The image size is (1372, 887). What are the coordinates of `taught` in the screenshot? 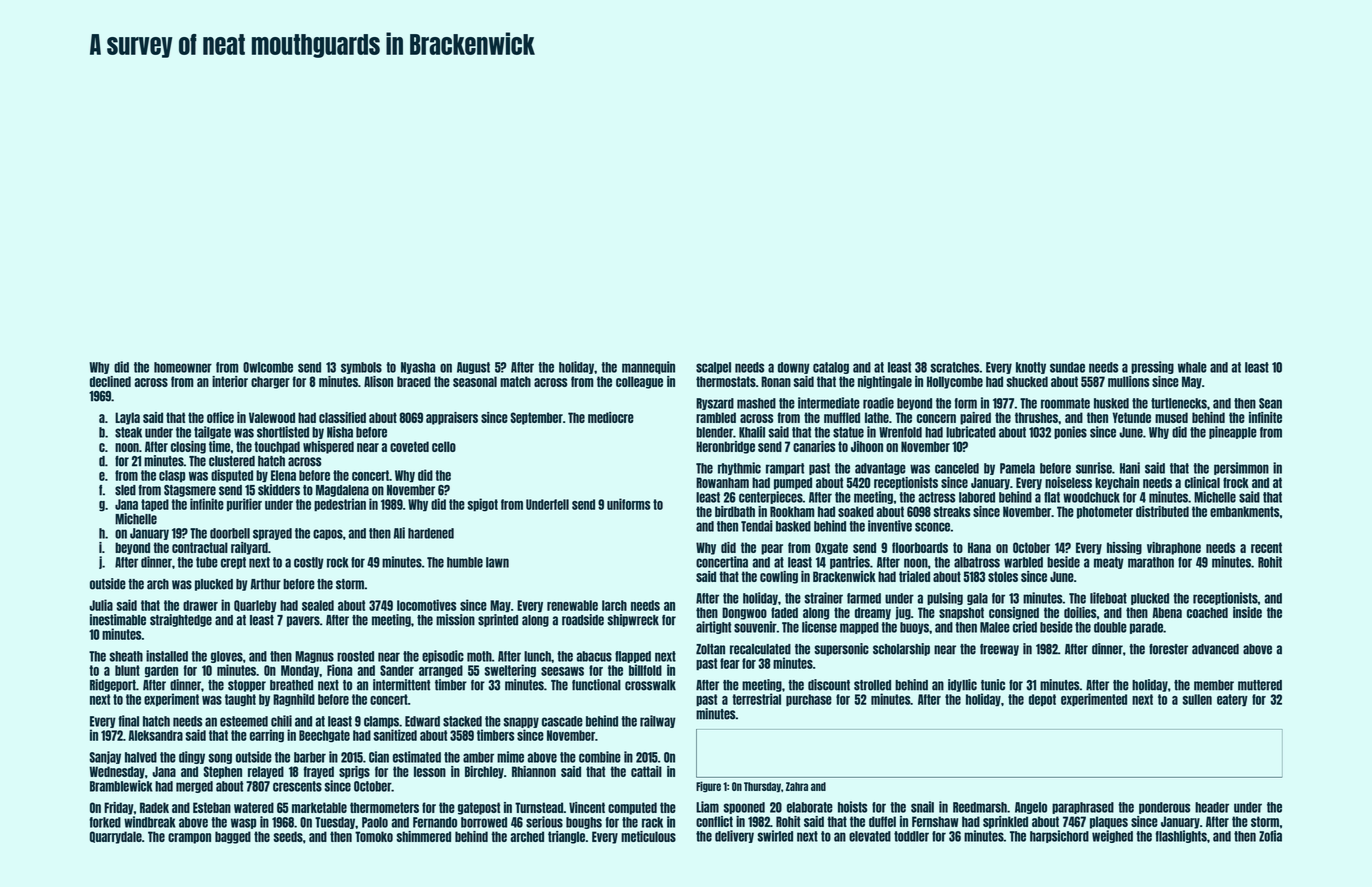 It's located at (240, 700).
